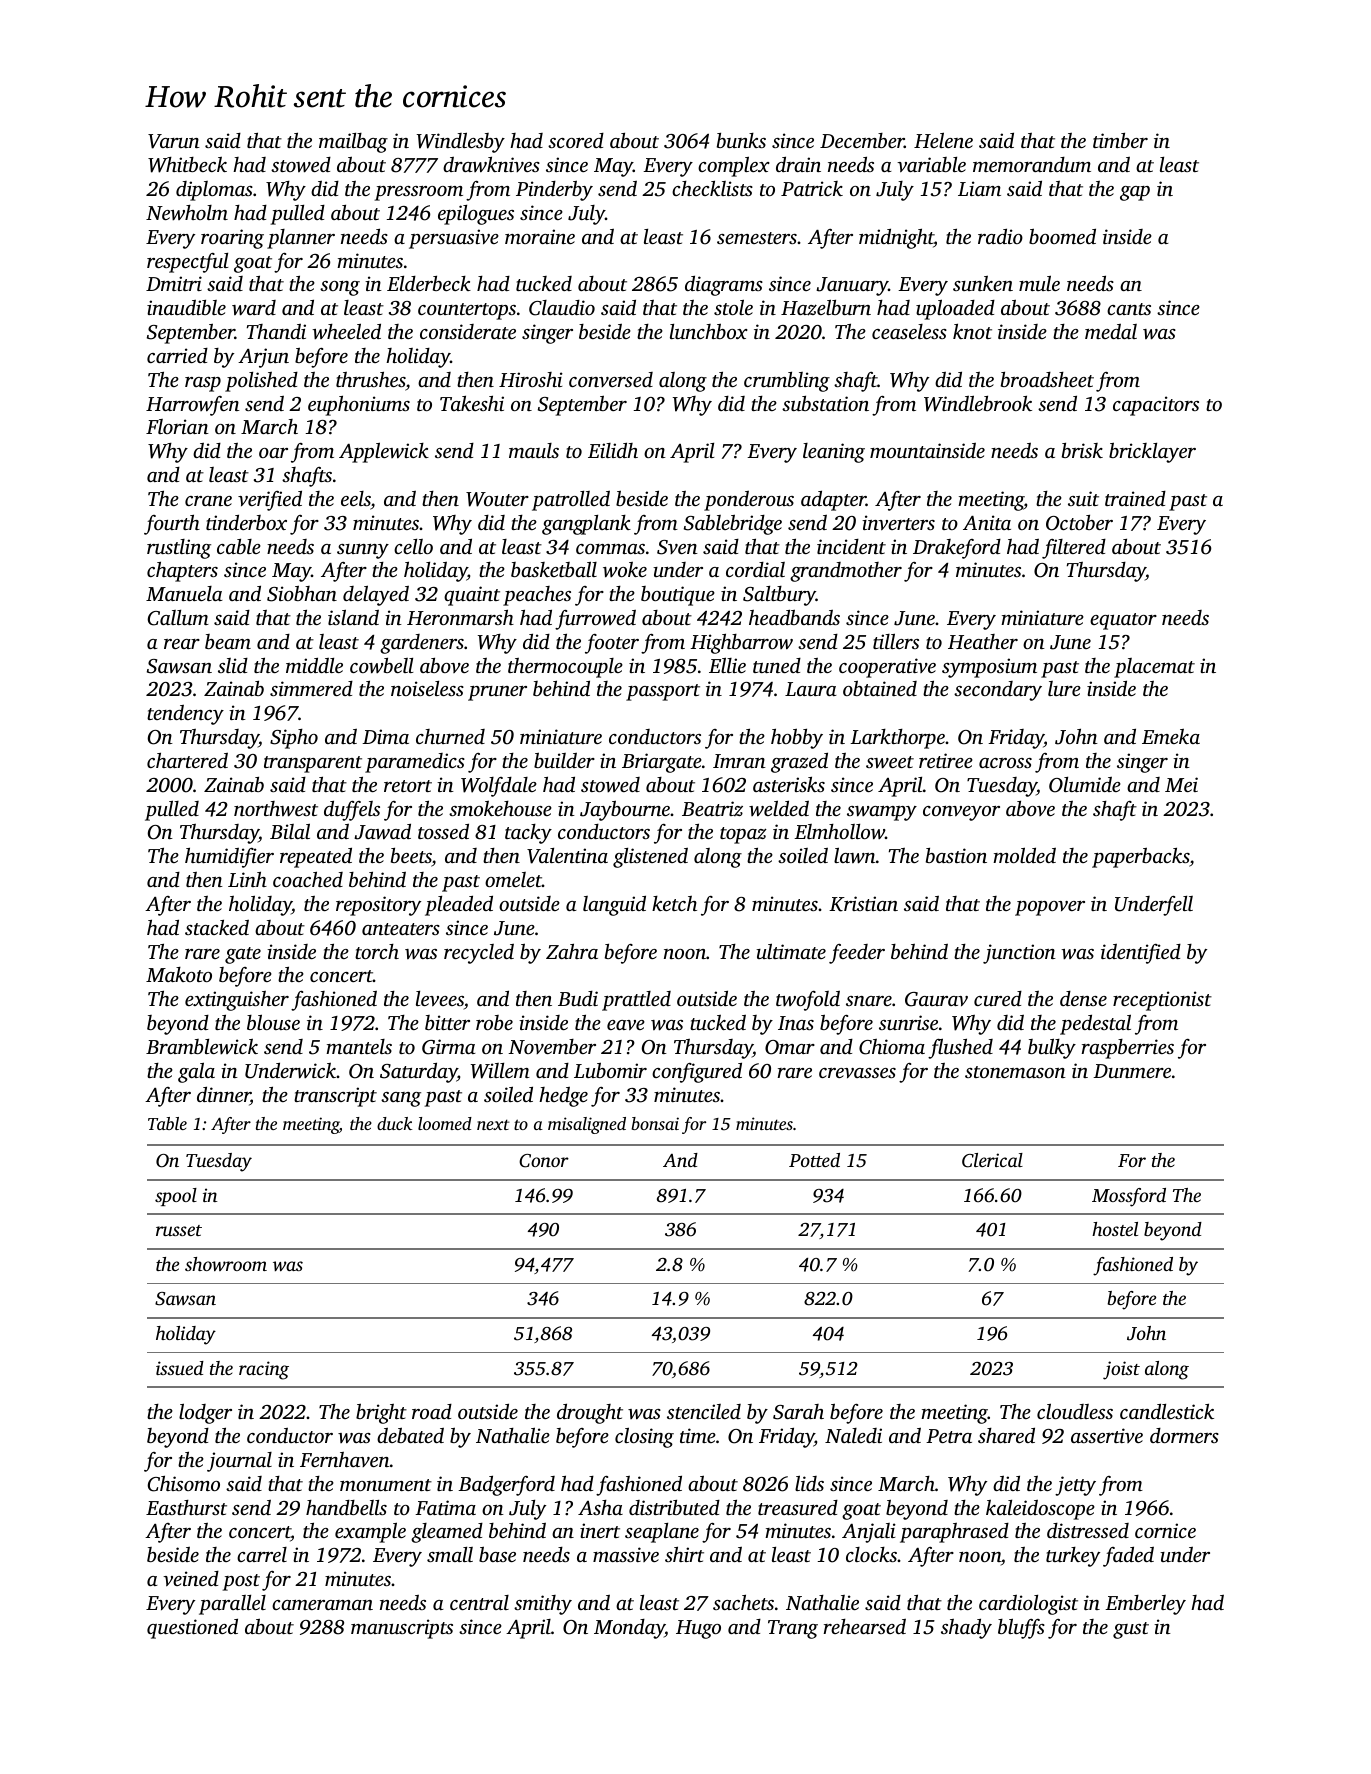  Describe the element at coordinates (187, 760) in the screenshot. I see `chartered` at that location.
